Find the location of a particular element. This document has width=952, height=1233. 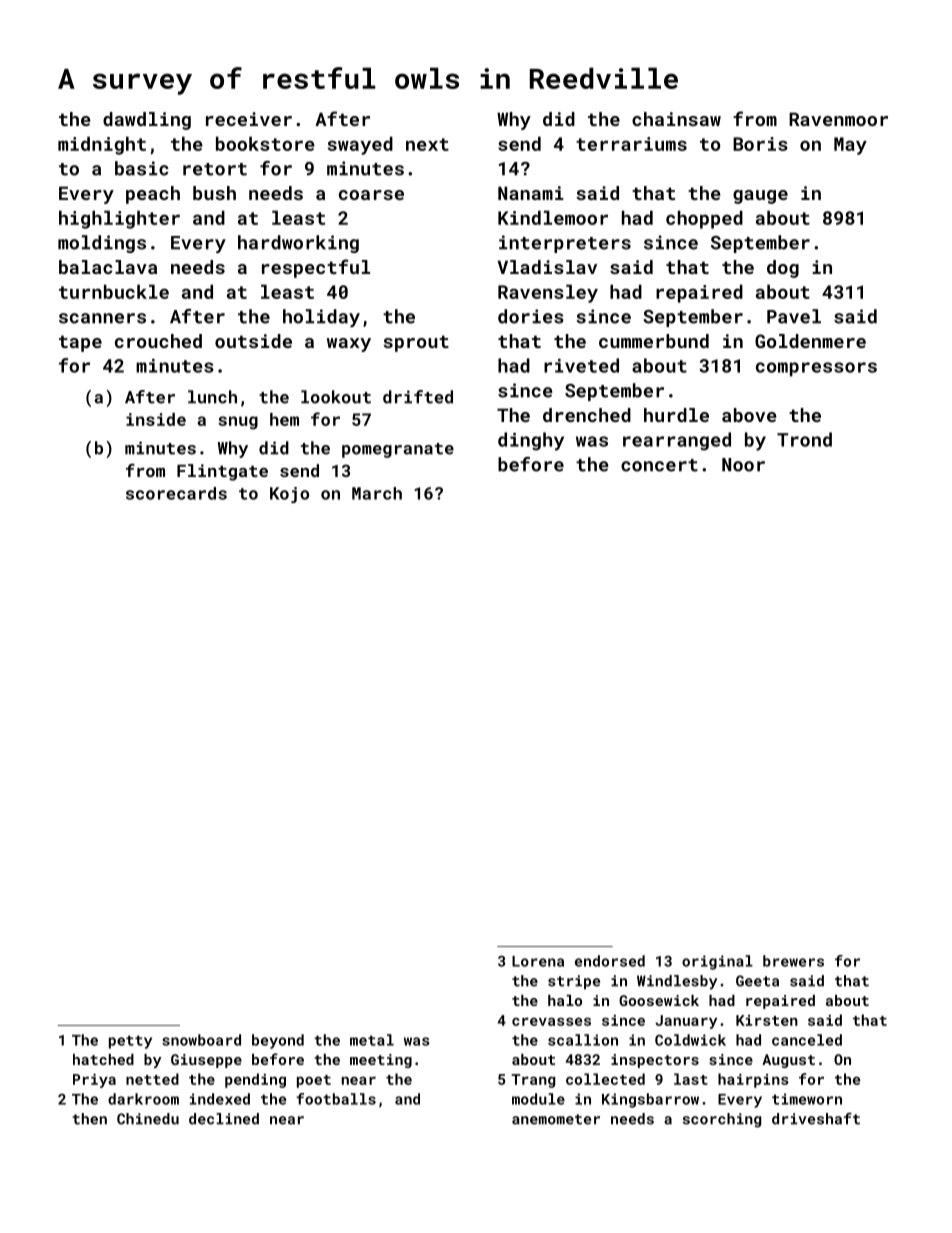

inside is located at coordinates (156, 419).
